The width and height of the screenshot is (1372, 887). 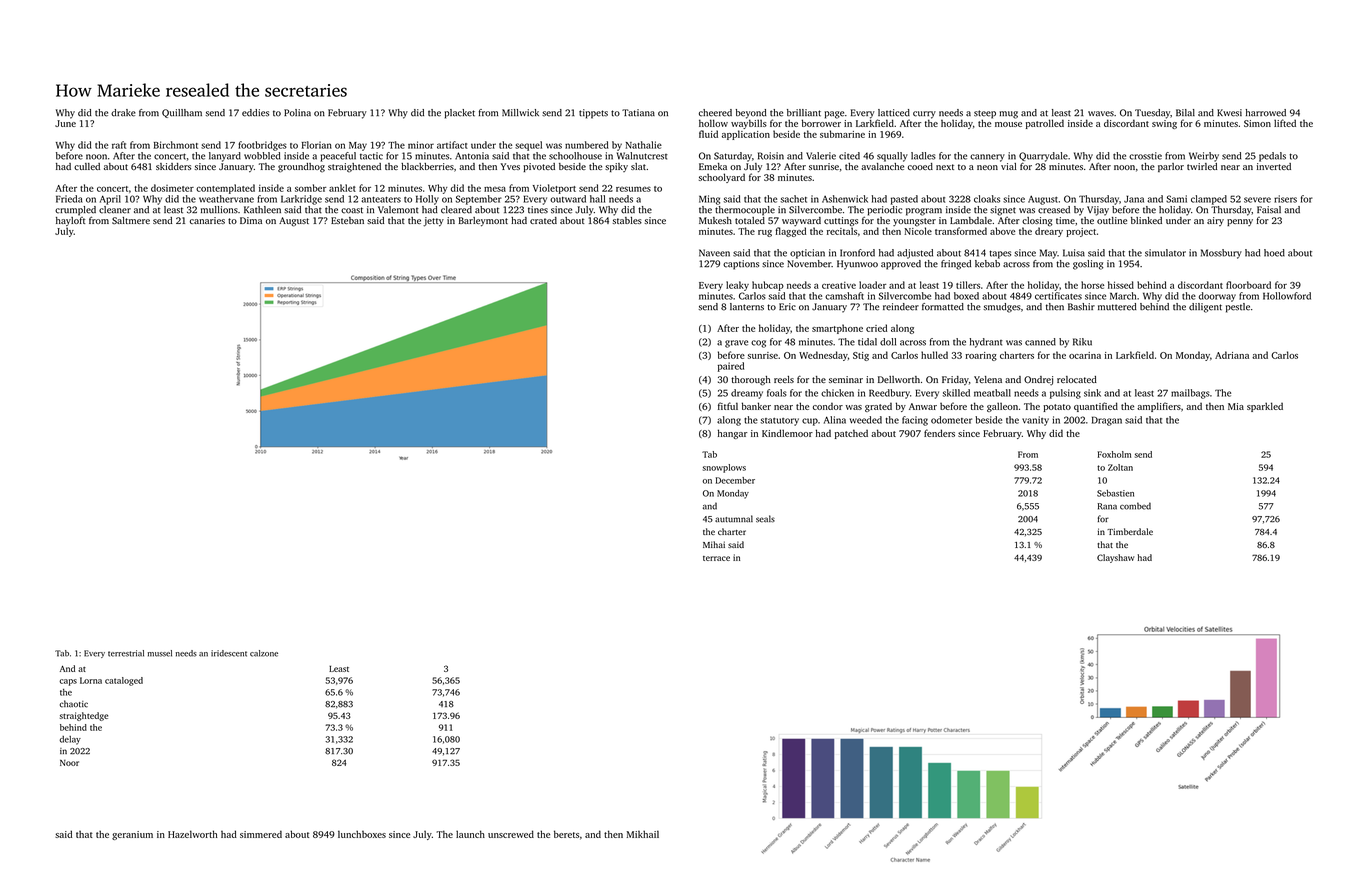 I want to click on jetty, so click(x=433, y=222).
